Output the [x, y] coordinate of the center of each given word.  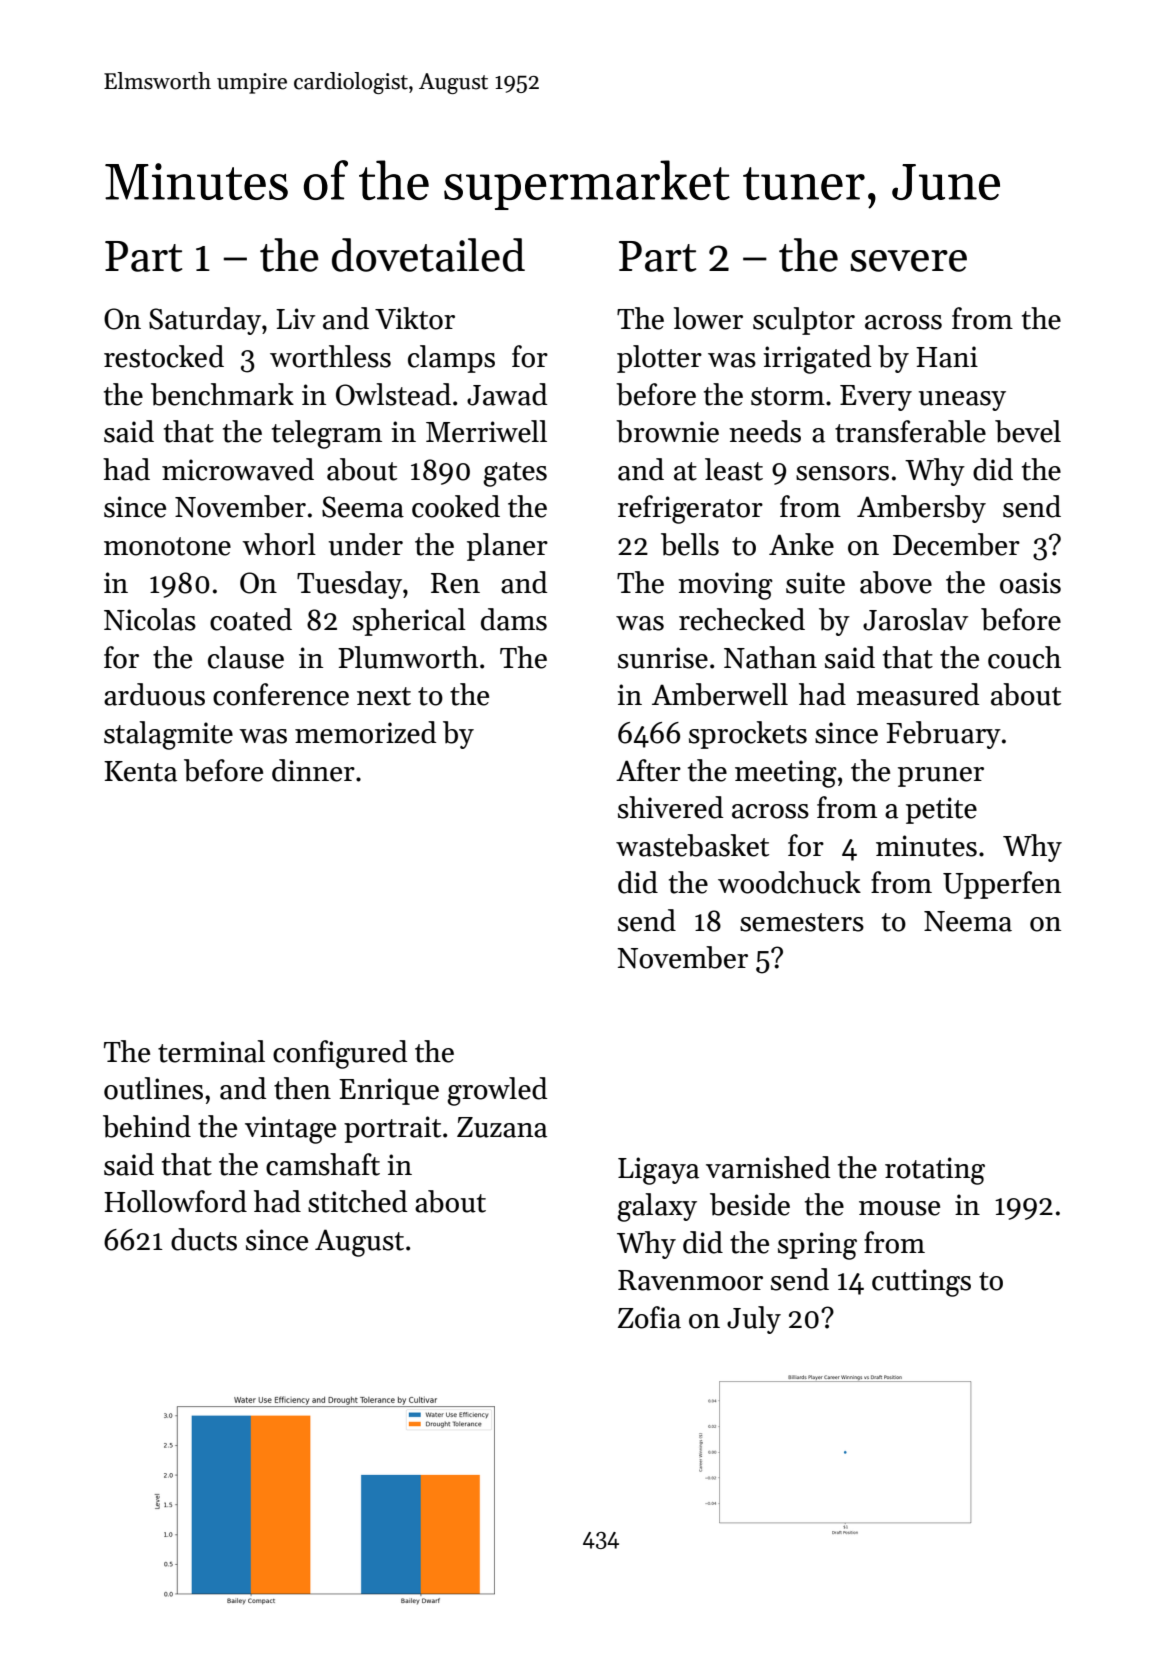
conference [281, 694]
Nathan [770, 657]
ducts [204, 1239]
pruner [941, 777]
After [648, 770]
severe [908, 261]
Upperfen [1002, 885]
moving [725, 586]
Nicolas [150, 619]
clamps [451, 359]
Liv [295, 318]
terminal [211, 1051]
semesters [802, 922]
